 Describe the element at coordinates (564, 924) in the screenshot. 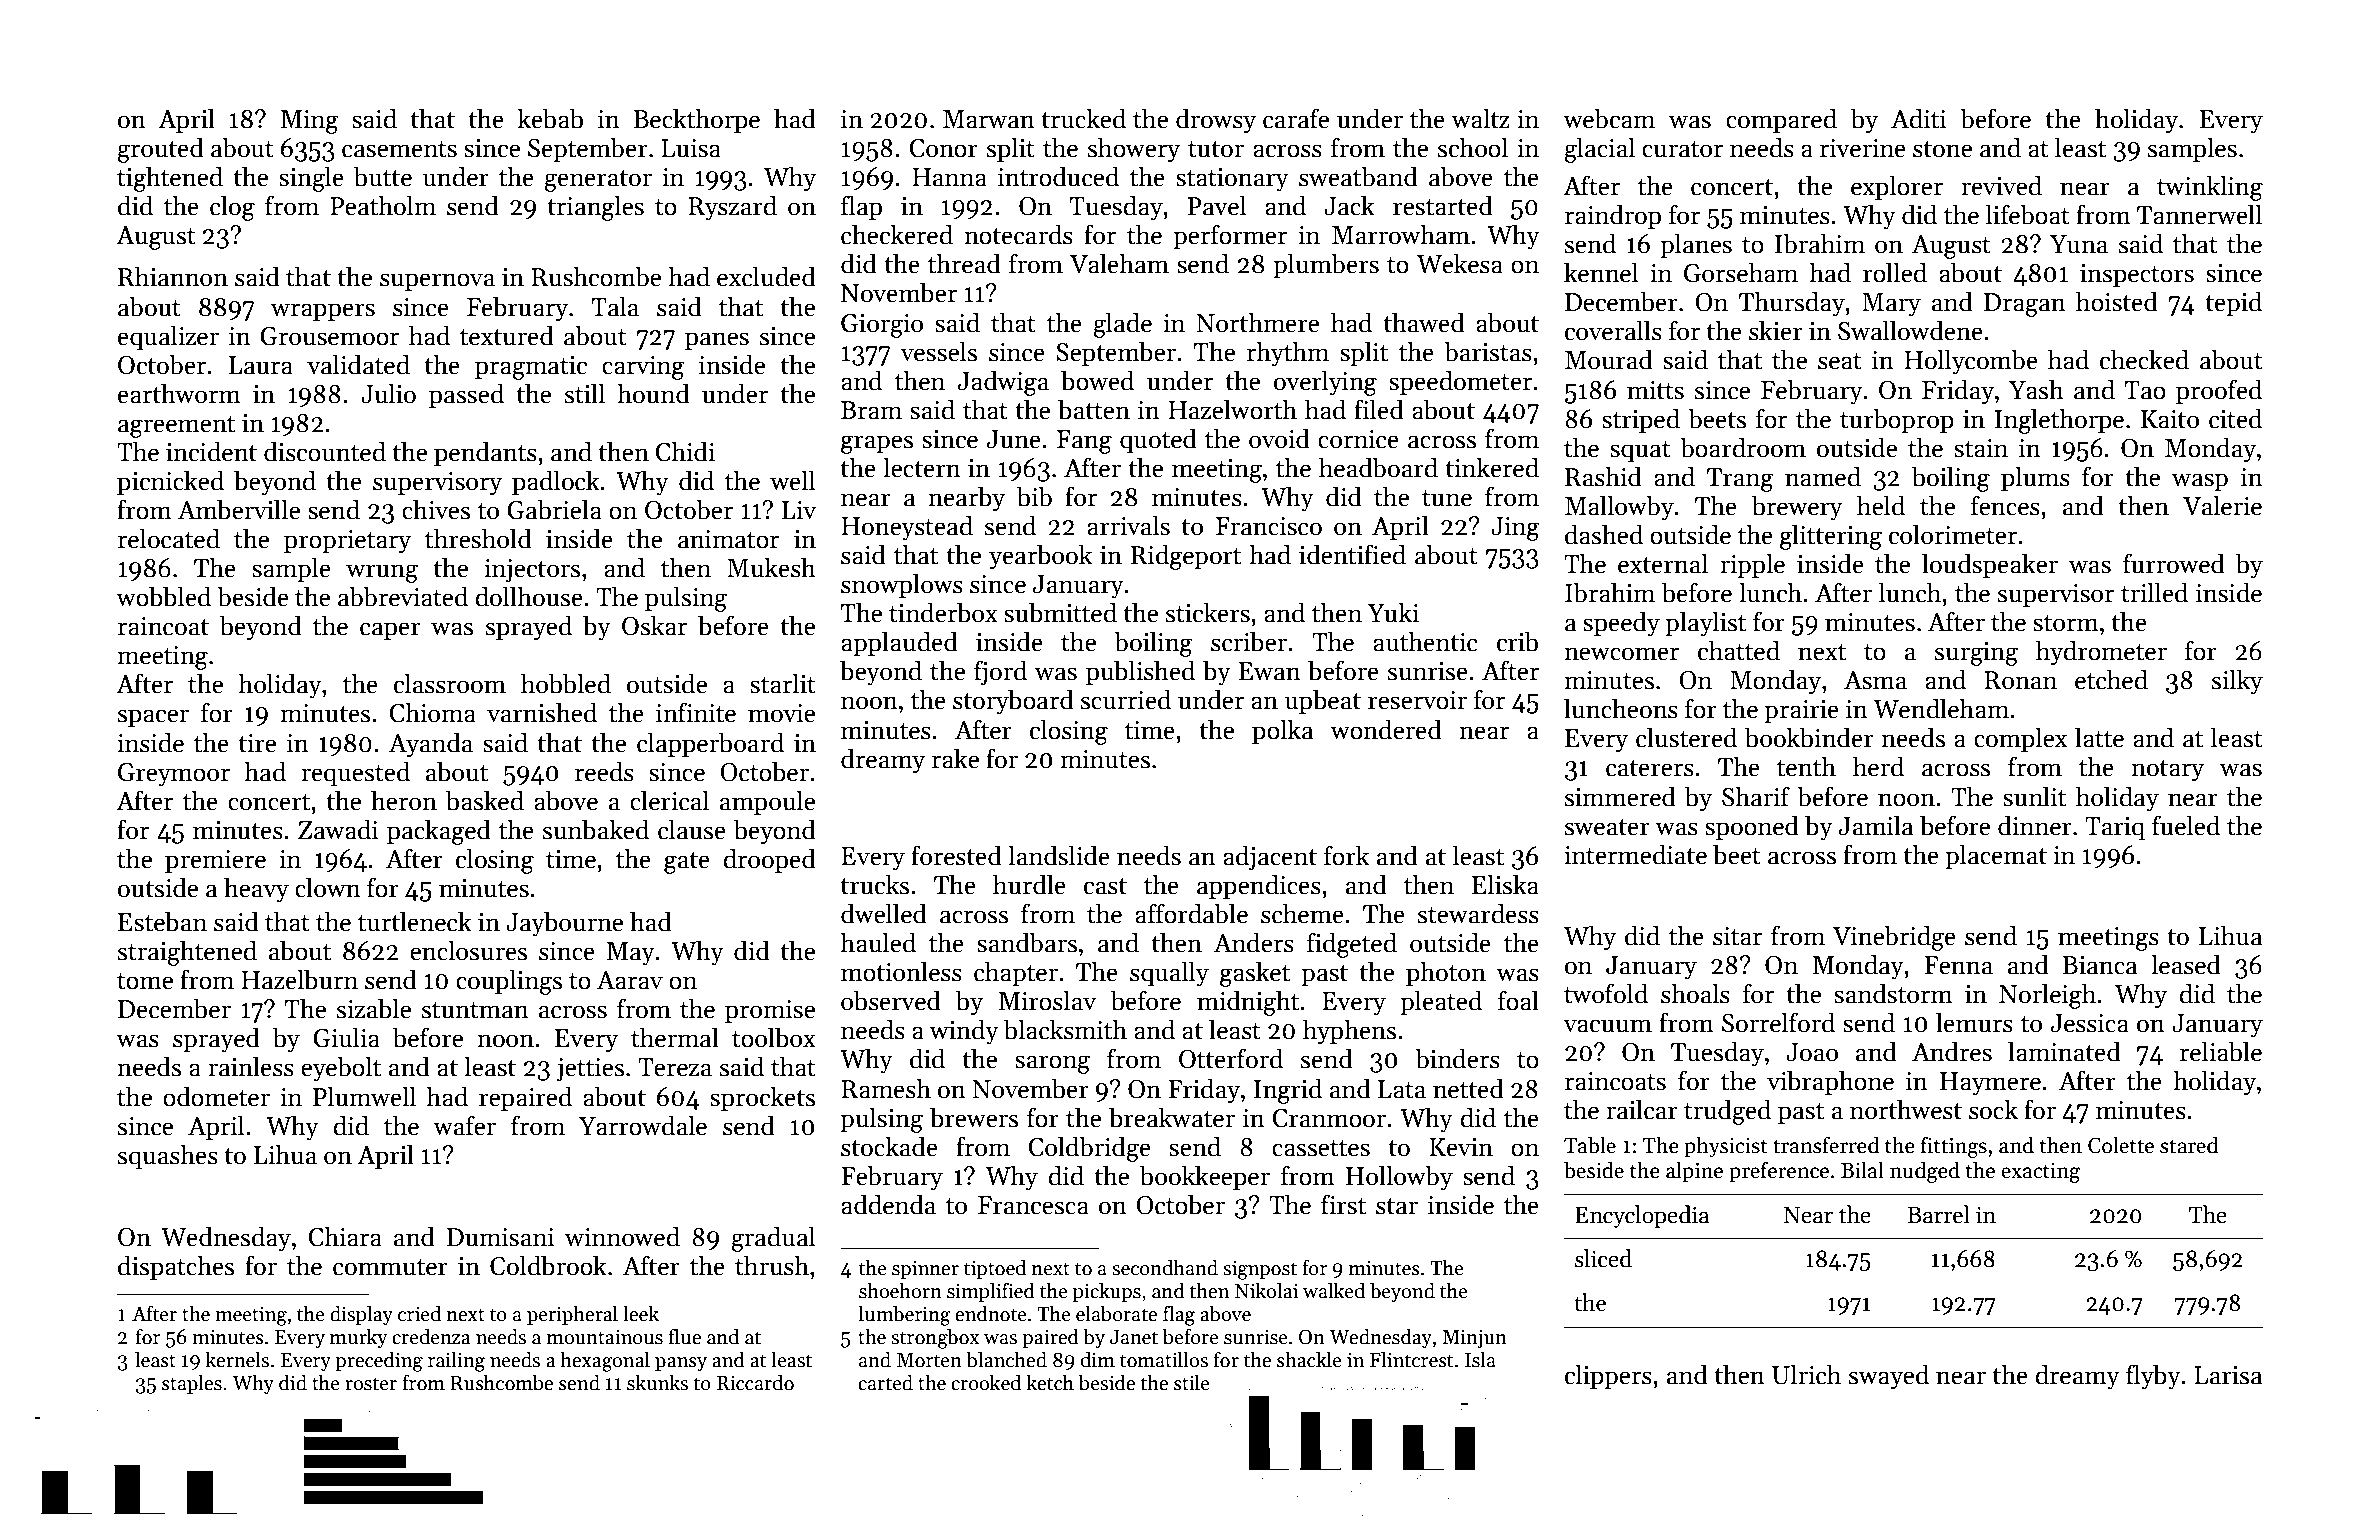

I see `Jaybourne` at that location.
